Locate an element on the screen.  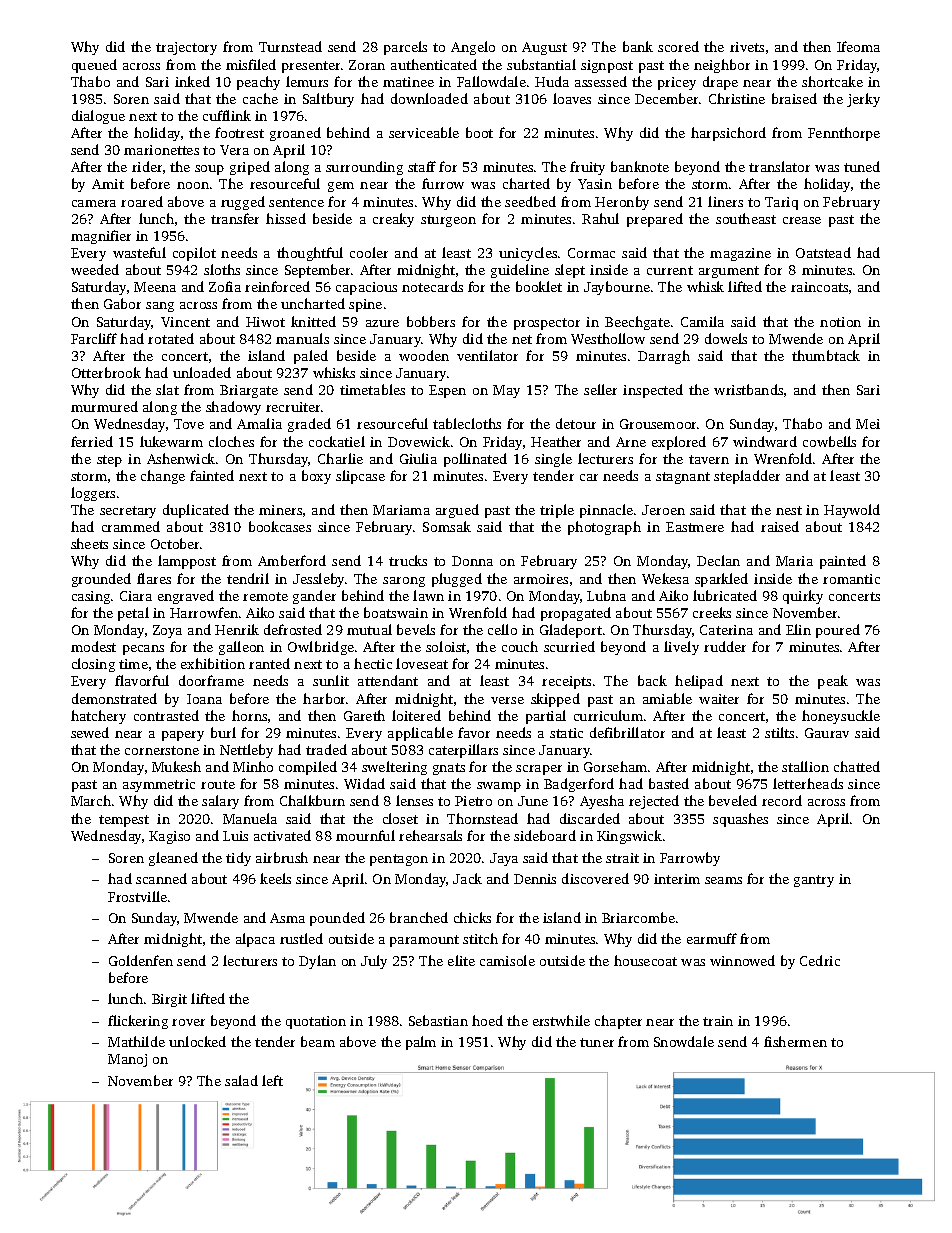
triple is located at coordinates (557, 511).
